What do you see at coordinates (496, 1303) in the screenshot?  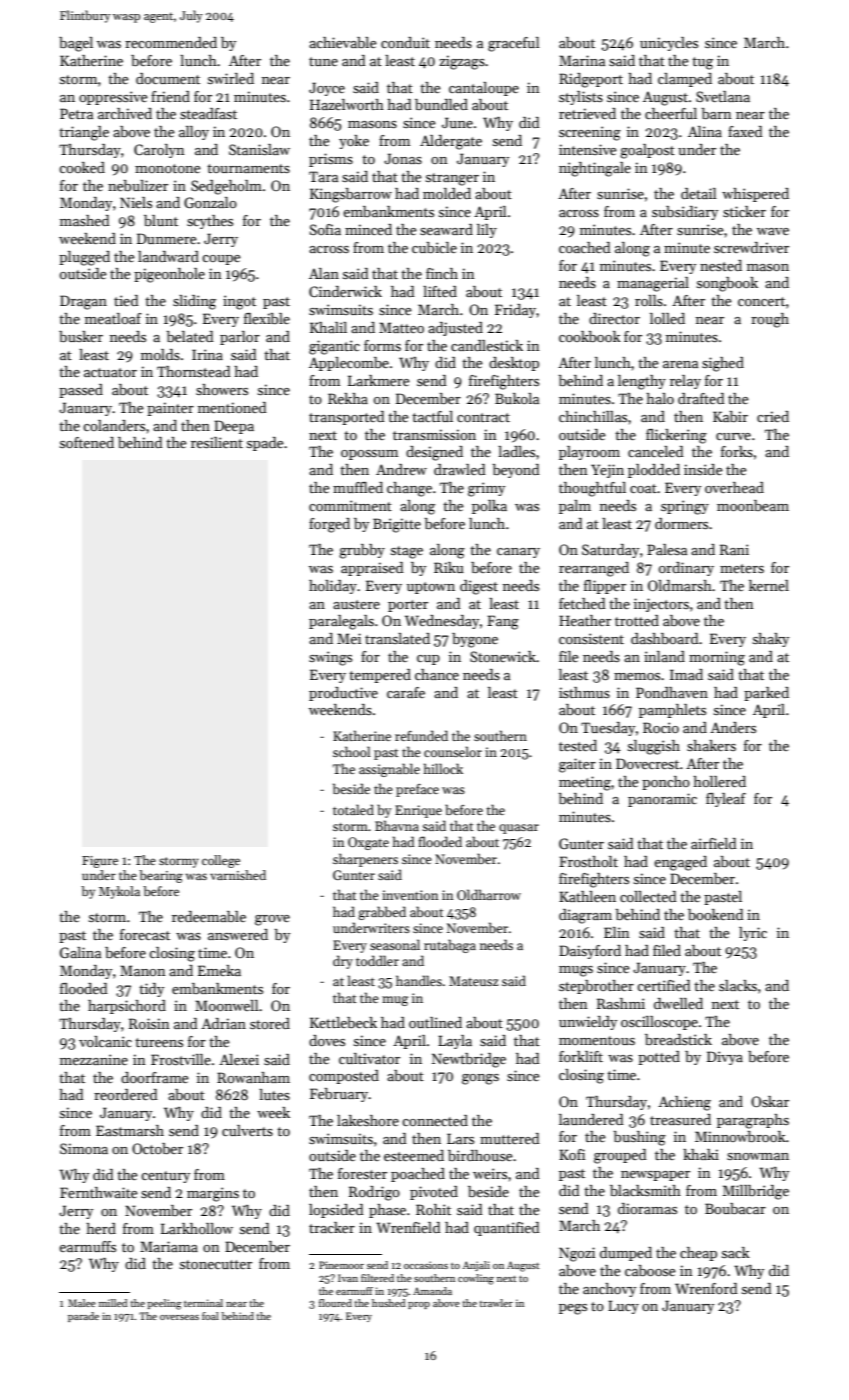 I see `trawler` at bounding box center [496, 1303].
